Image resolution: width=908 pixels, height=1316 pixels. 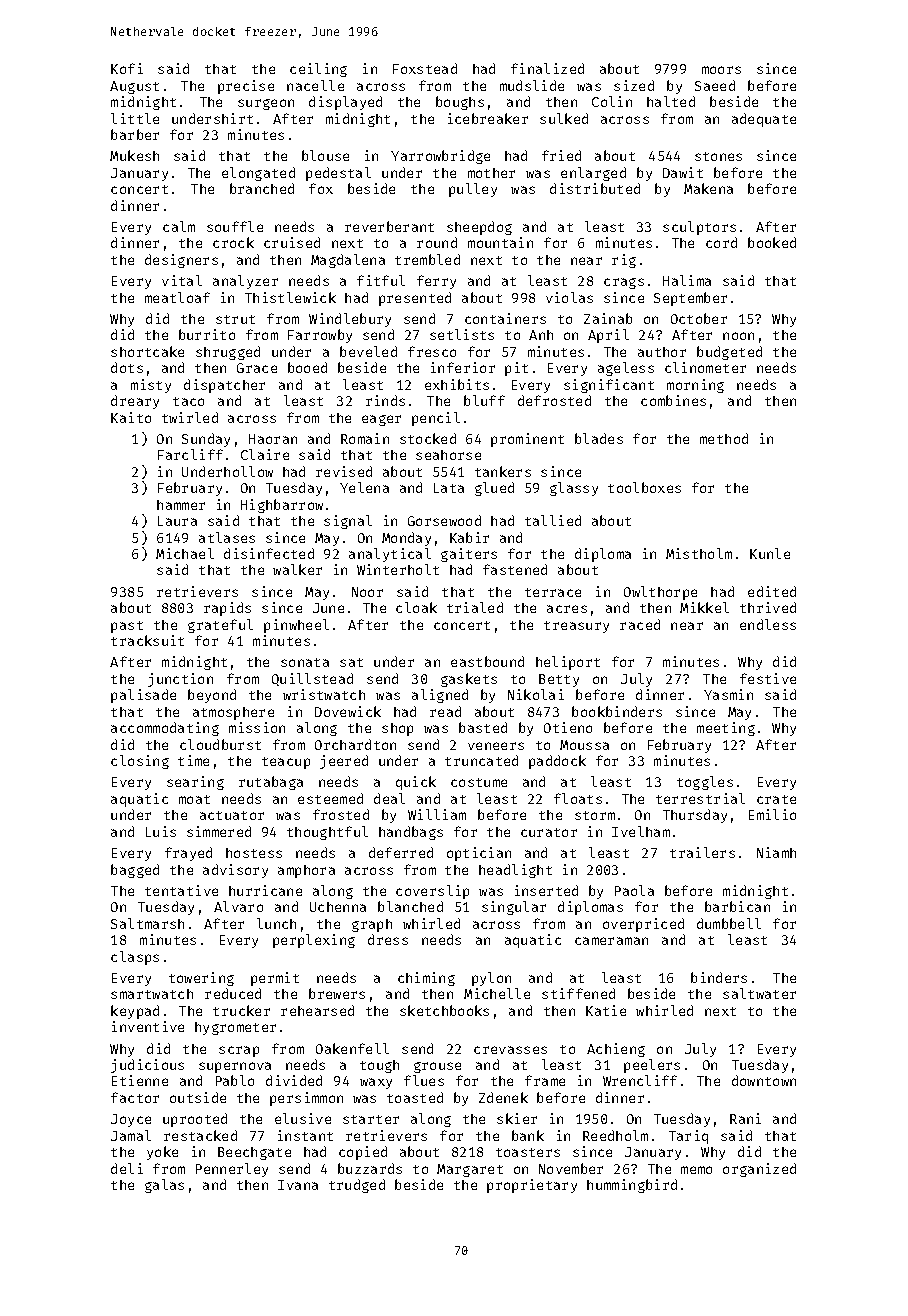 What do you see at coordinates (257, 727) in the screenshot?
I see `mission` at bounding box center [257, 727].
